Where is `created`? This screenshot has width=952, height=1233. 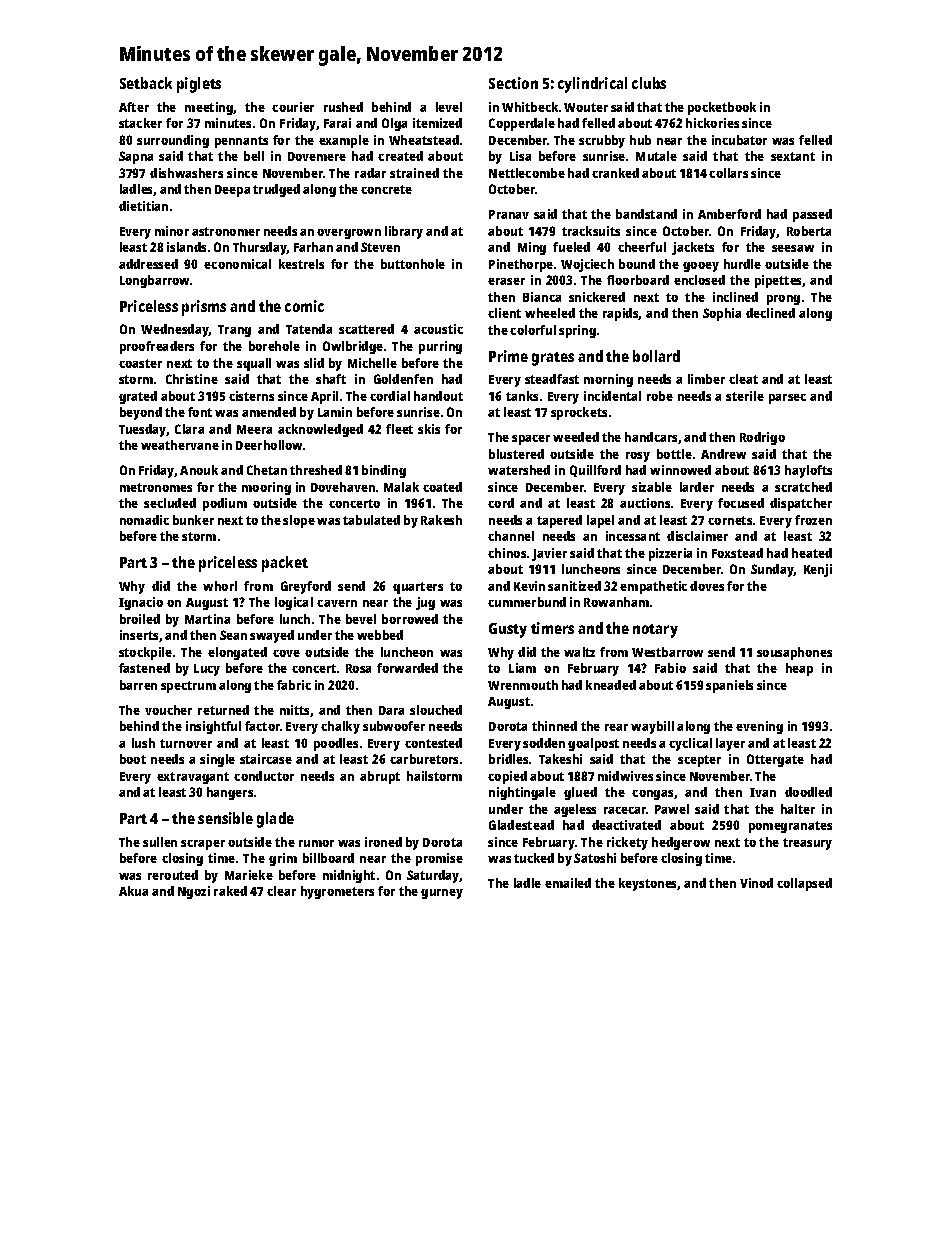
created is located at coordinates (400, 156).
